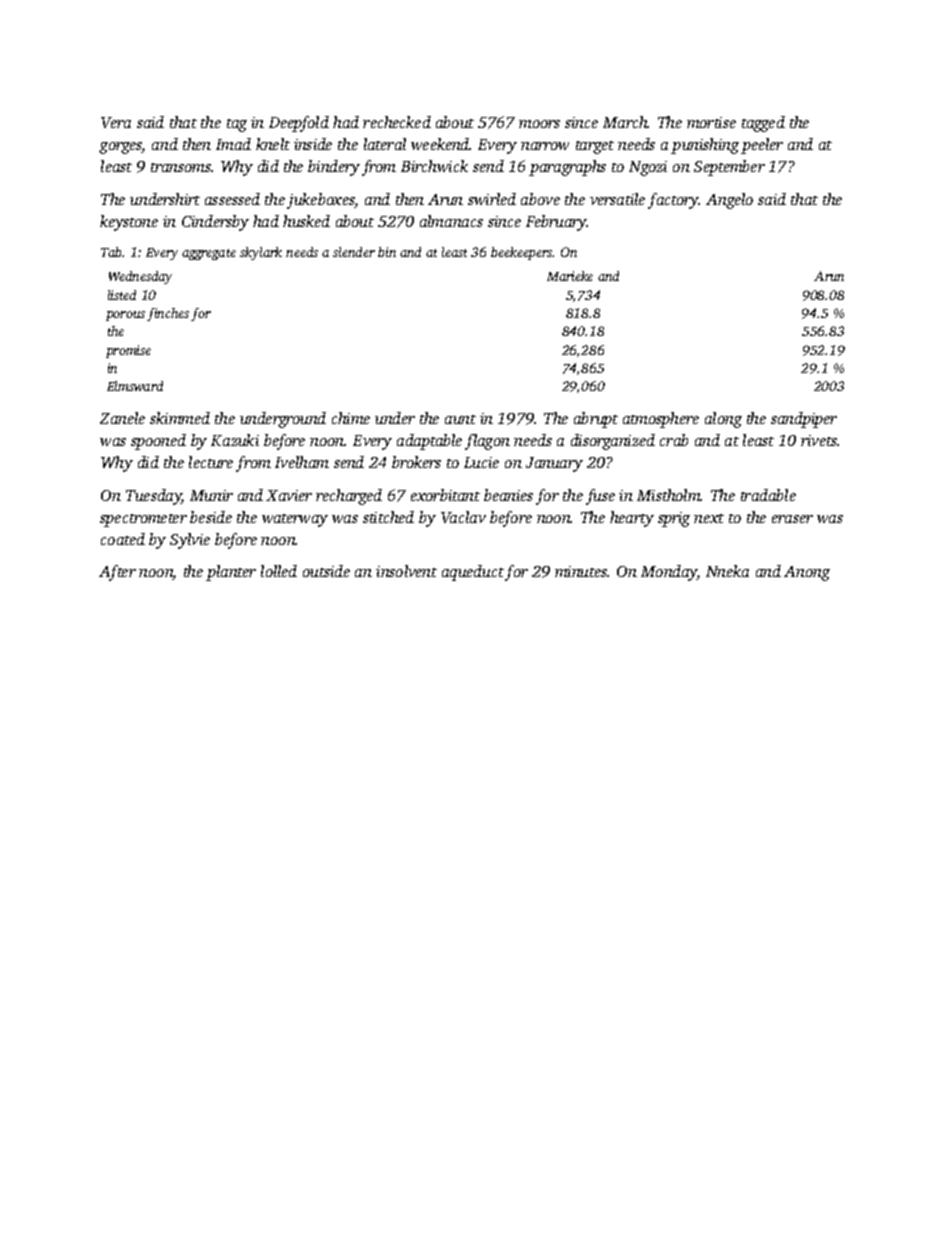  I want to click on factory, so click(673, 201).
